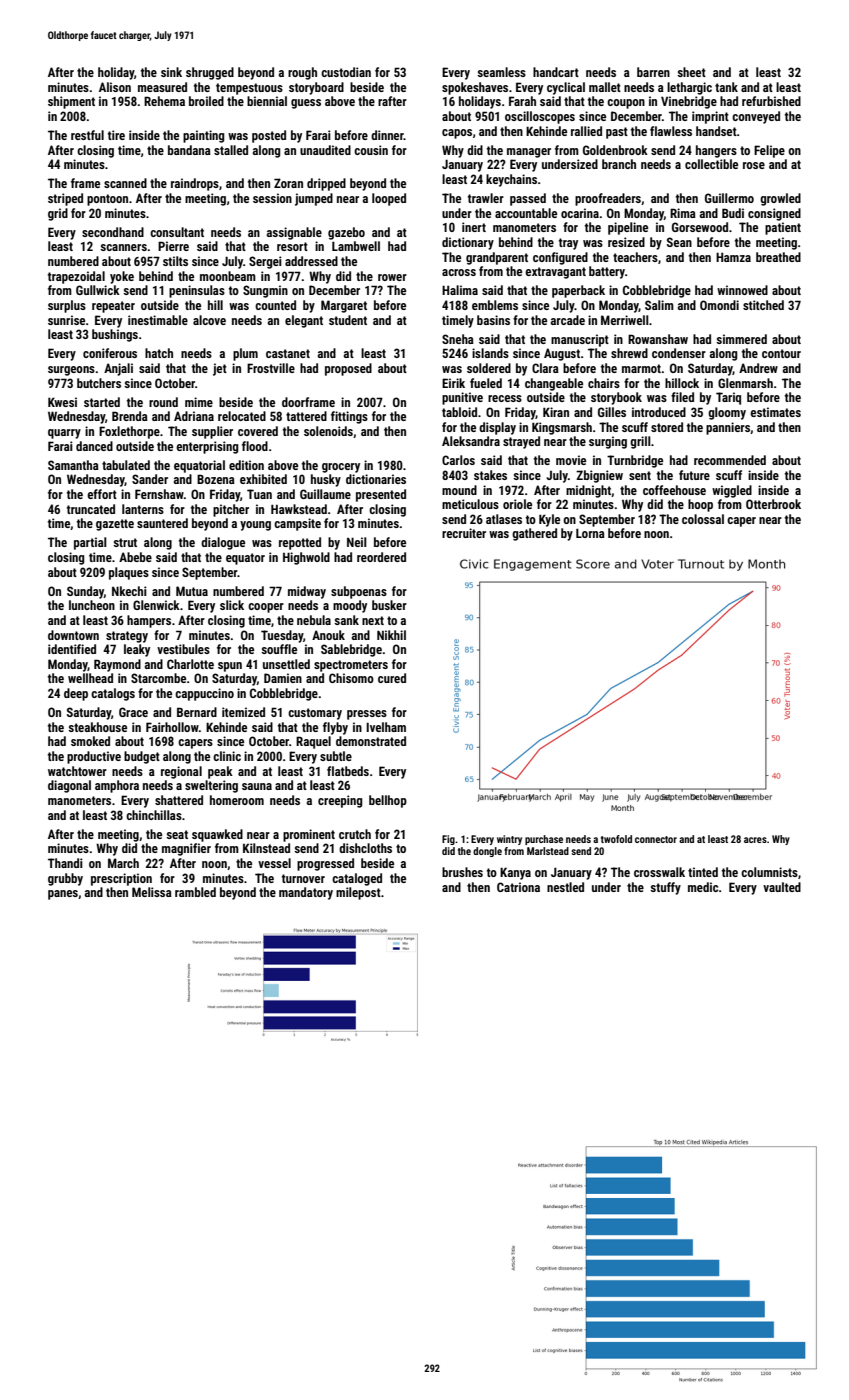  I want to click on wintry, so click(509, 840).
